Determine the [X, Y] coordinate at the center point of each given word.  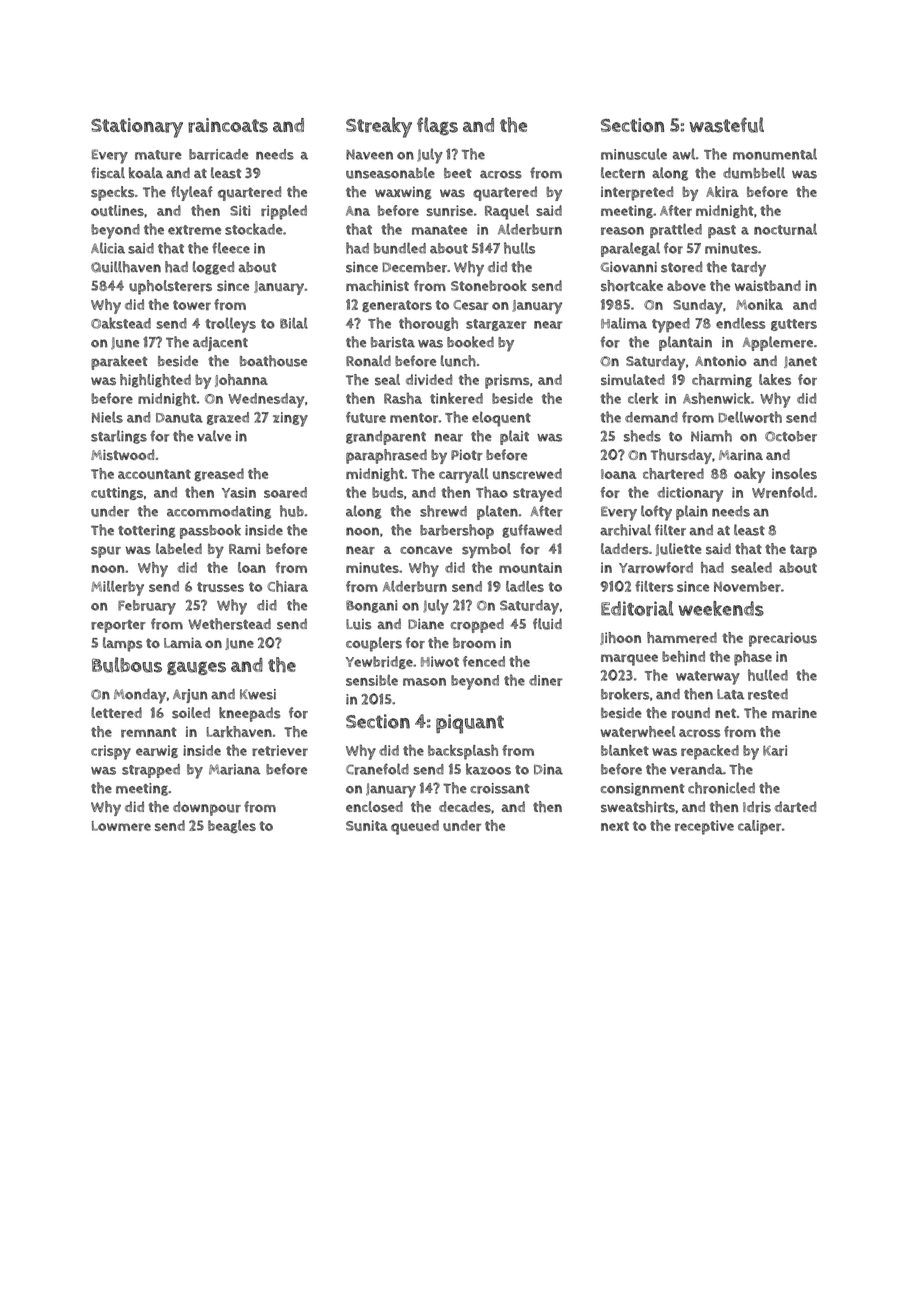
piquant [470, 724]
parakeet [119, 362]
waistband [768, 285]
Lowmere [121, 826]
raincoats [228, 125]
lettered [116, 713]
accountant [154, 474]
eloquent [501, 419]
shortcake [632, 286]
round [691, 713]
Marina [741, 455]
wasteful [726, 125]
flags [437, 126]
